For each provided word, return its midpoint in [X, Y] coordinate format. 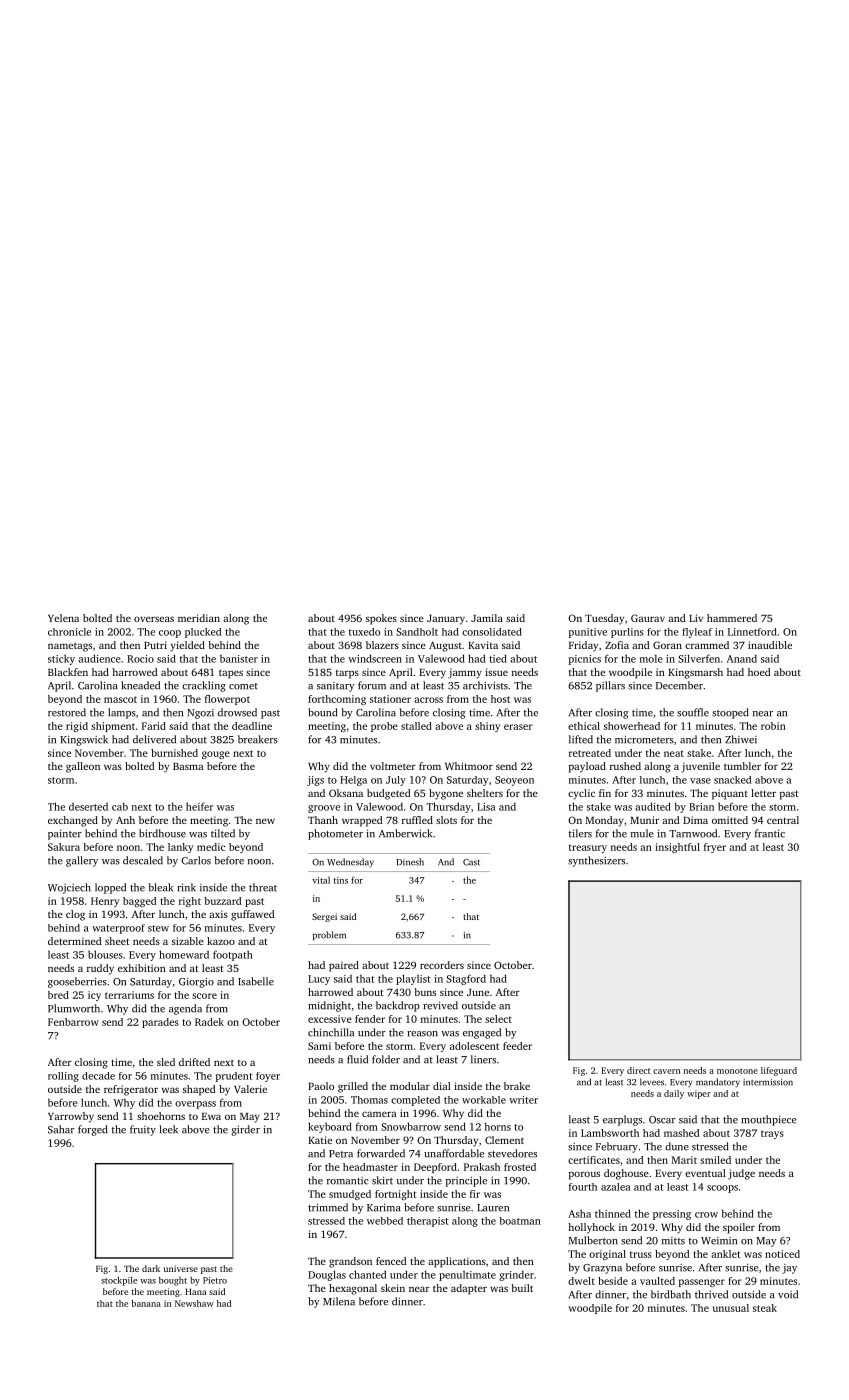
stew [158, 928]
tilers [580, 833]
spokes [381, 619]
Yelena [63, 618]
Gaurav [648, 618]
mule [642, 833]
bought [173, 1281]
